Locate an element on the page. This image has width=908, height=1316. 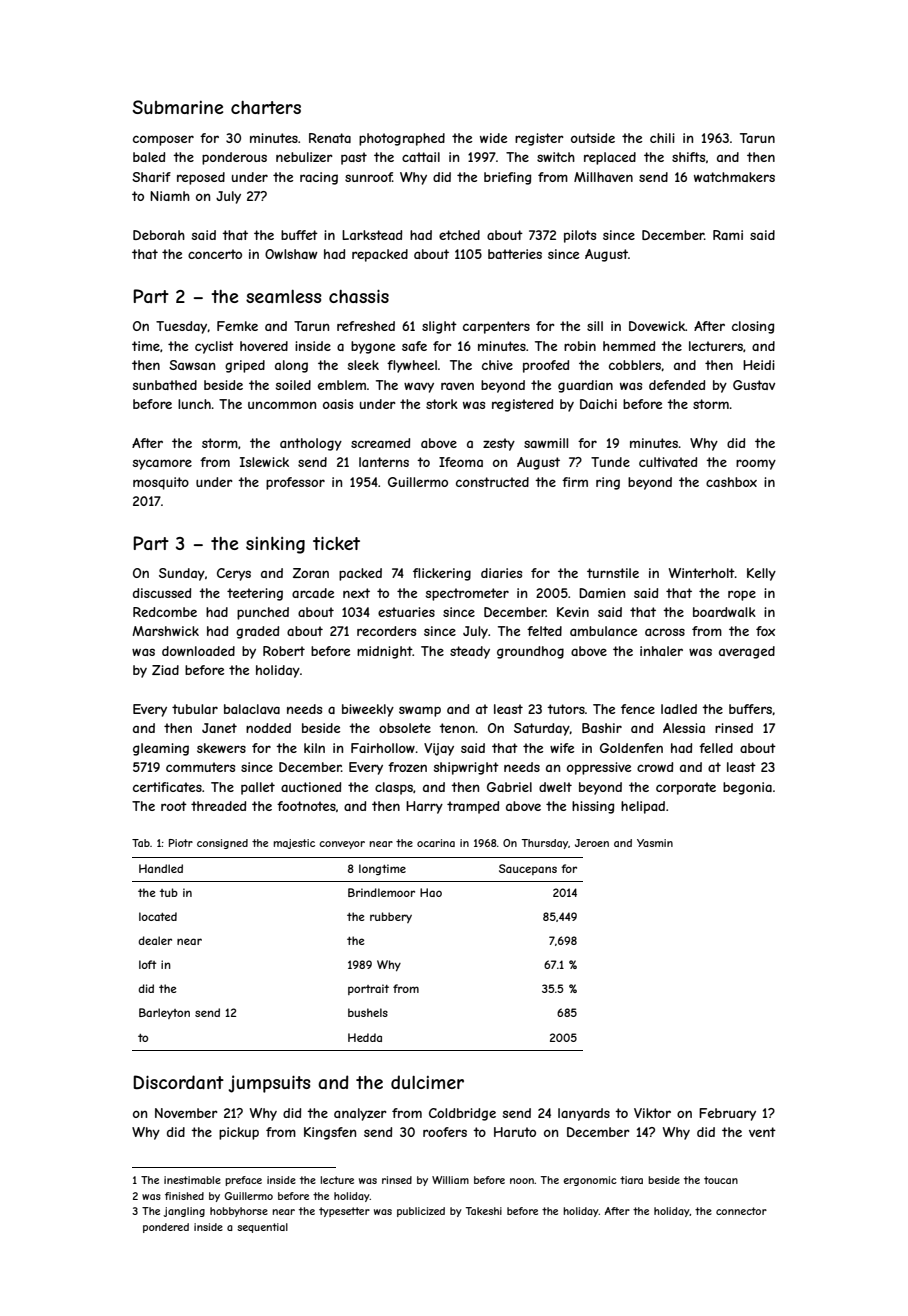
Rami is located at coordinates (728, 235).
